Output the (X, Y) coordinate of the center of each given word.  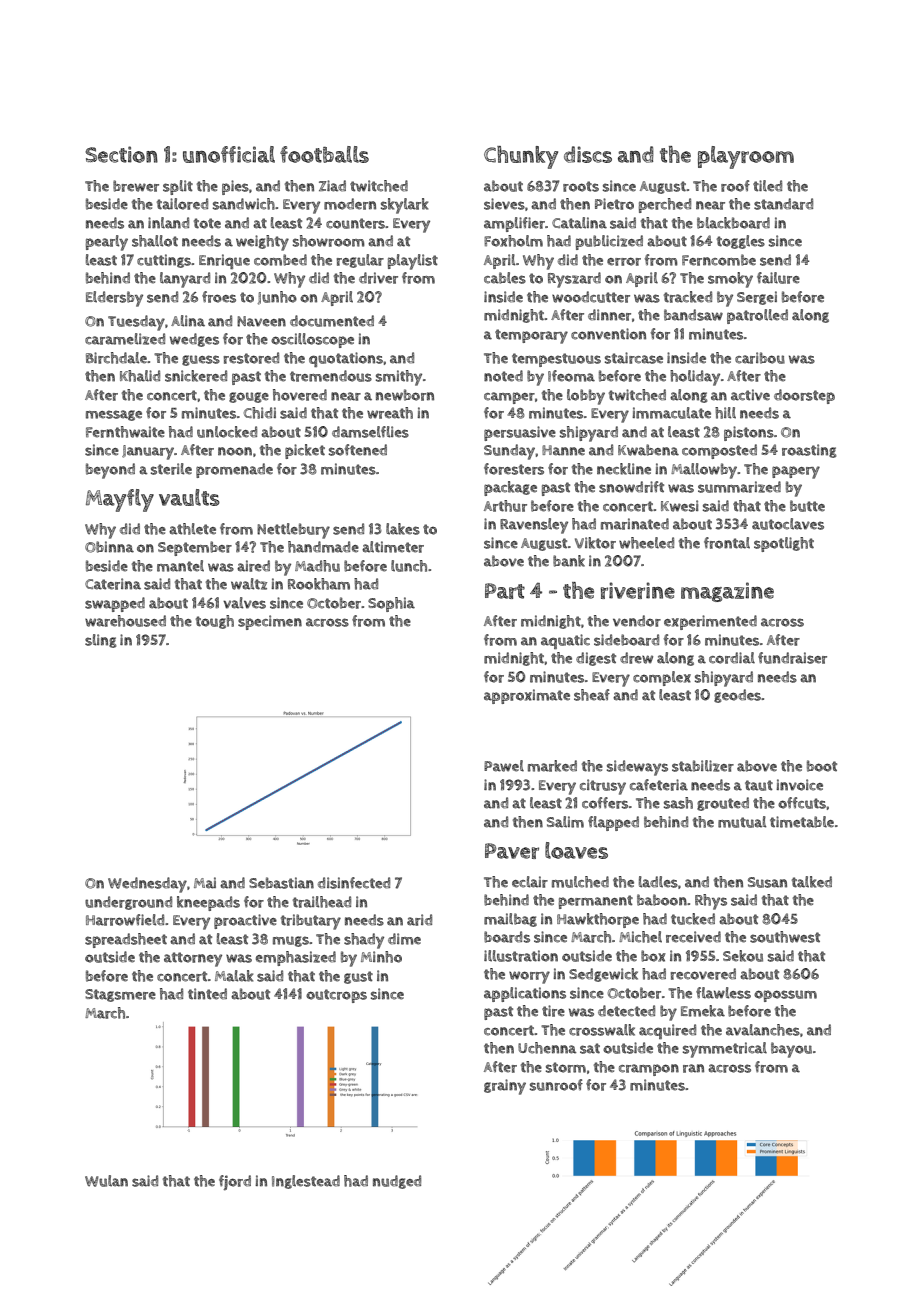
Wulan (106, 1181)
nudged (397, 1182)
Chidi (260, 413)
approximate (527, 696)
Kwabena (648, 450)
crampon (649, 1070)
